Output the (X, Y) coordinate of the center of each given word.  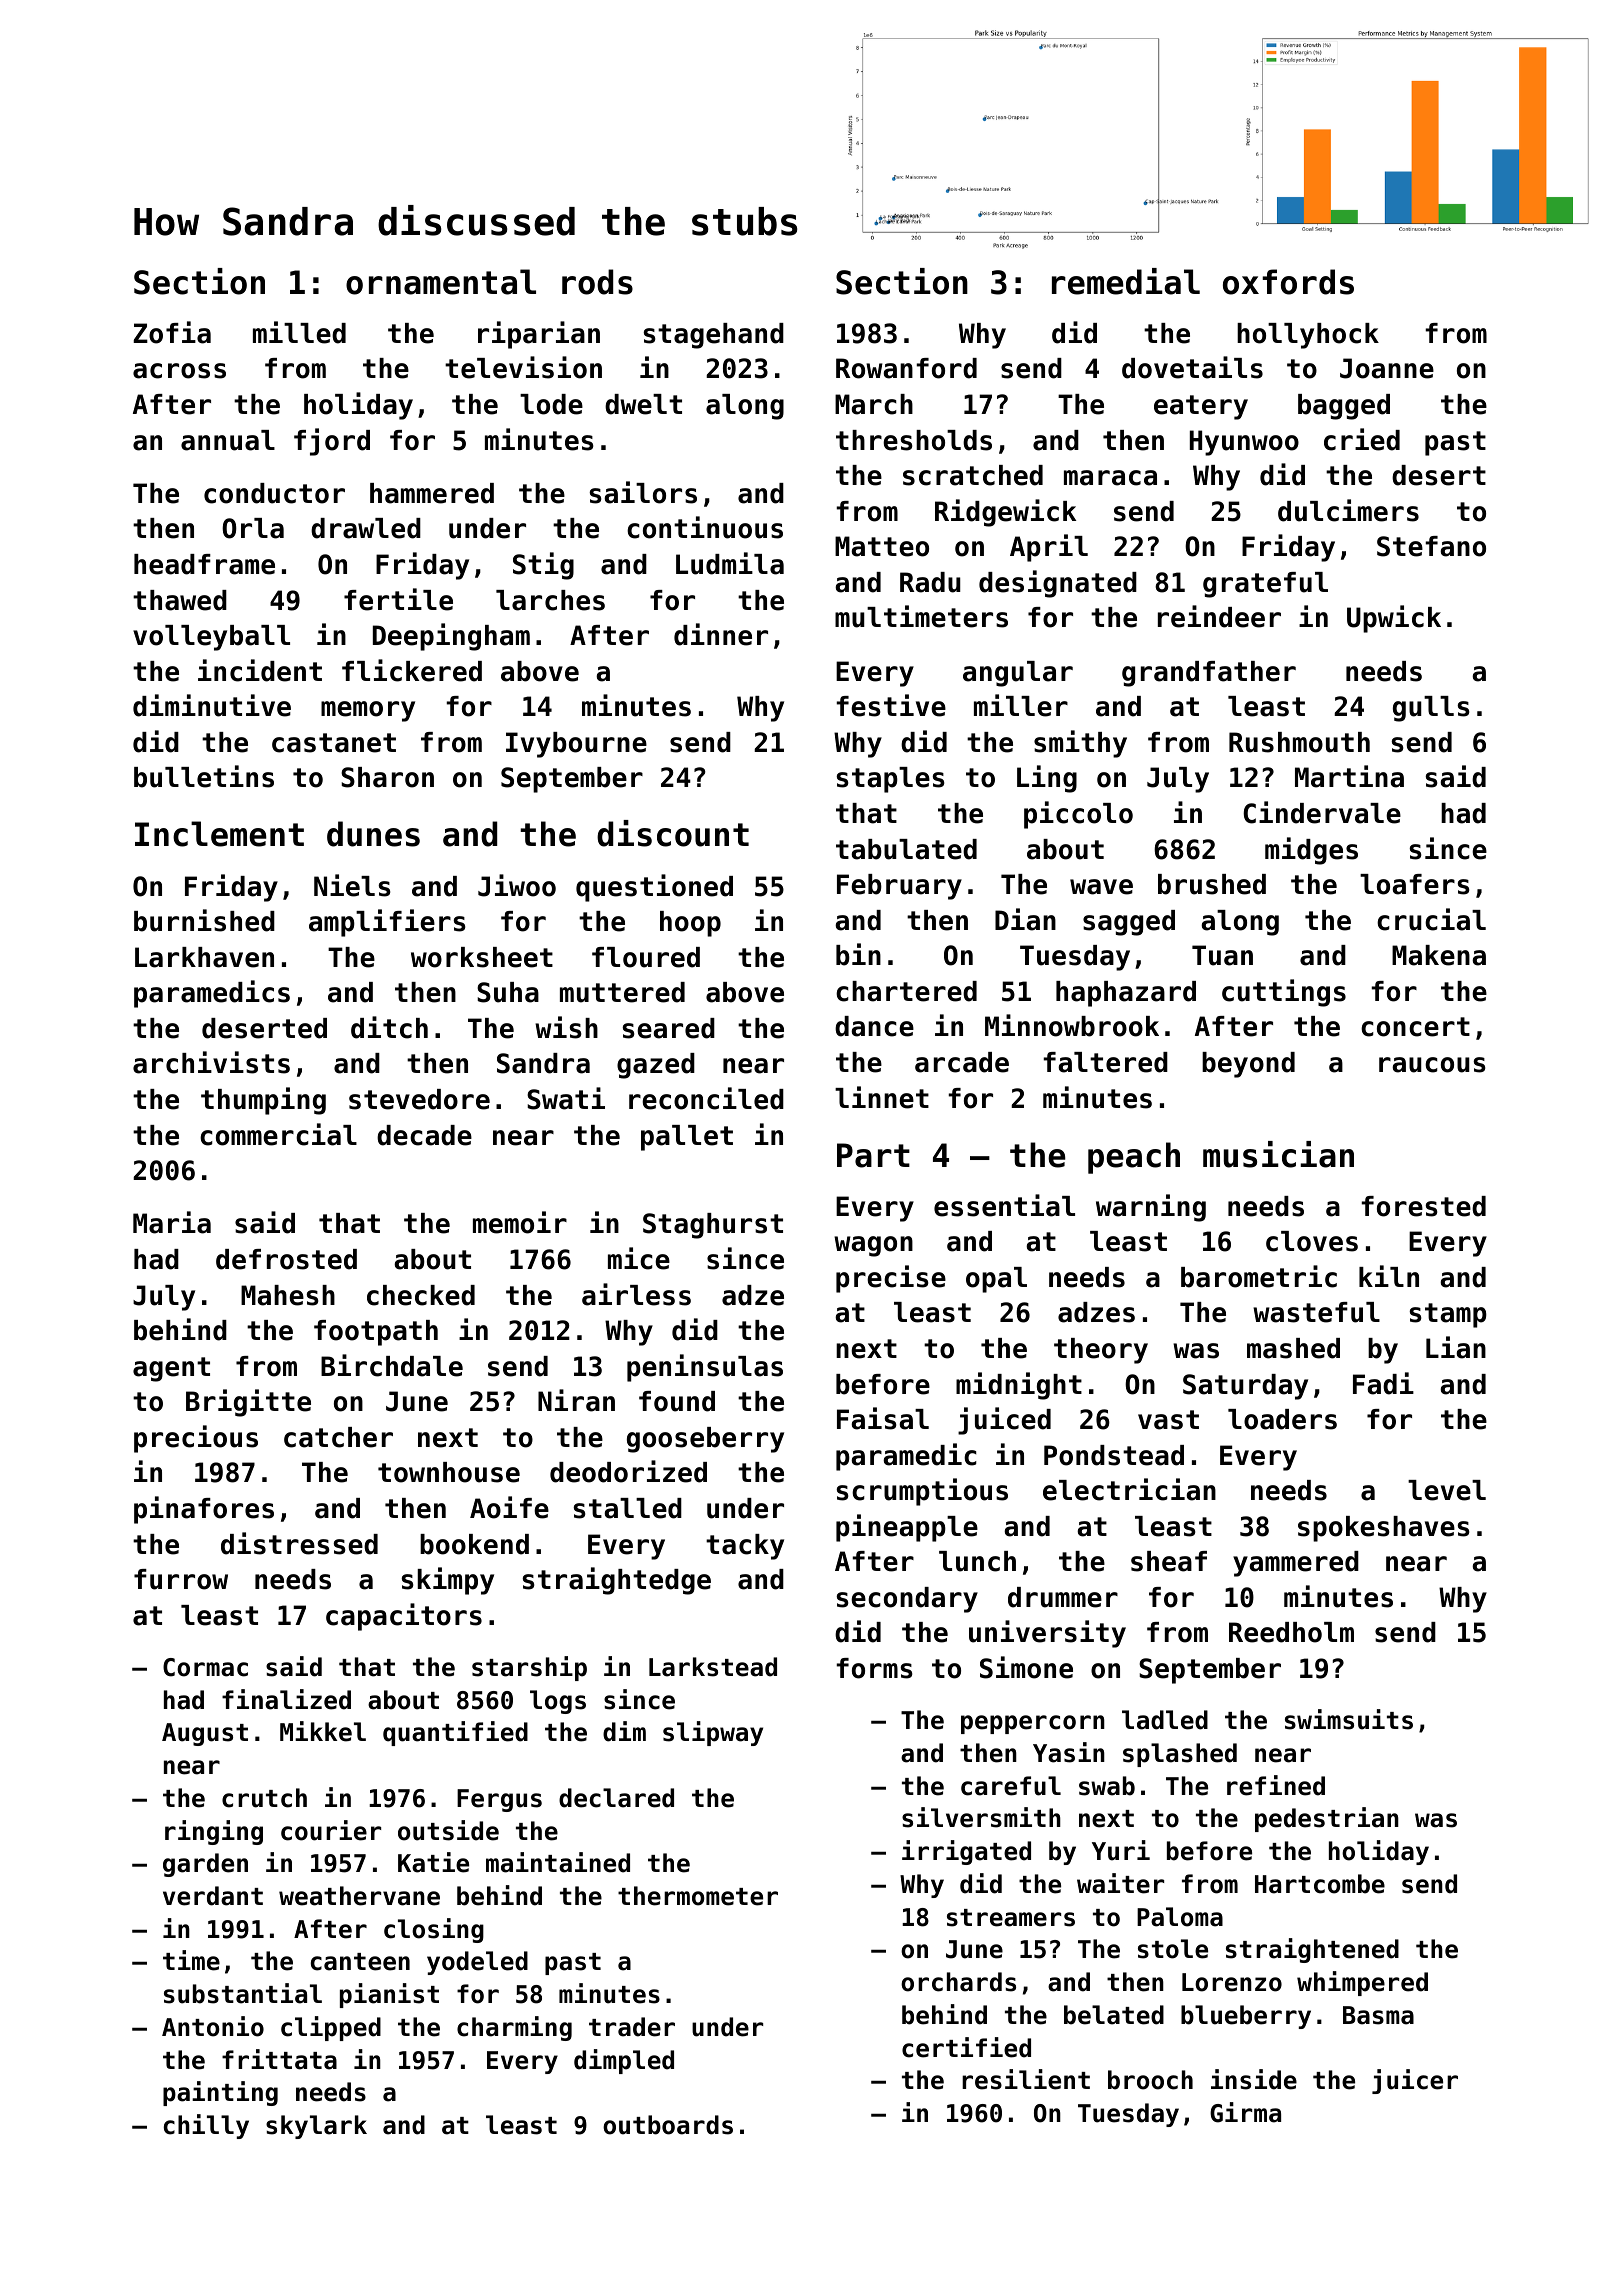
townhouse (449, 1472)
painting (220, 2093)
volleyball (211, 638)
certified (966, 2047)
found (677, 1401)
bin (858, 954)
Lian (1456, 1347)
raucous (1432, 1065)
